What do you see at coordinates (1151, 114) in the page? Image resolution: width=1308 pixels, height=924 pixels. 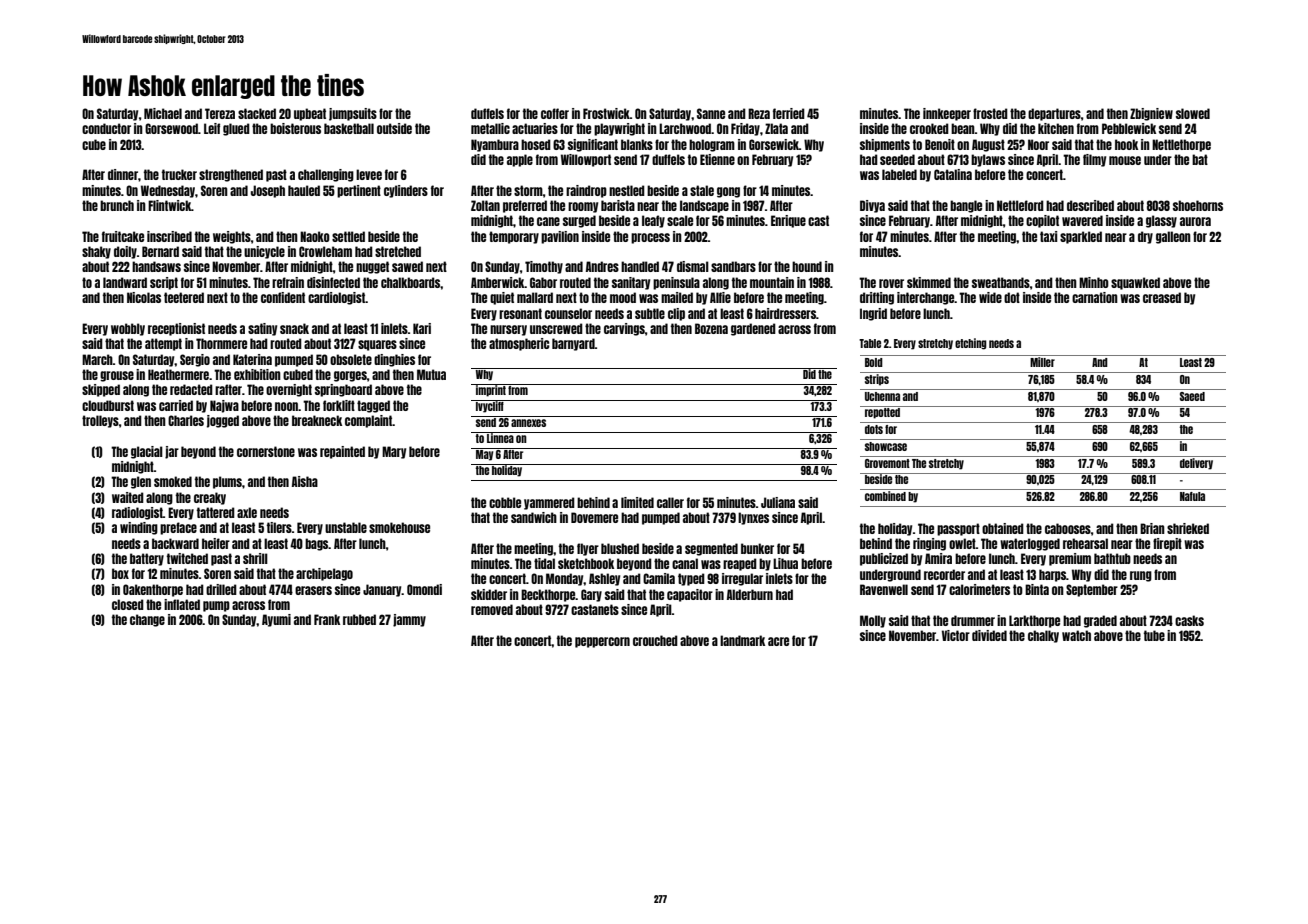 I see `Zbigniew` at bounding box center [1151, 114].
